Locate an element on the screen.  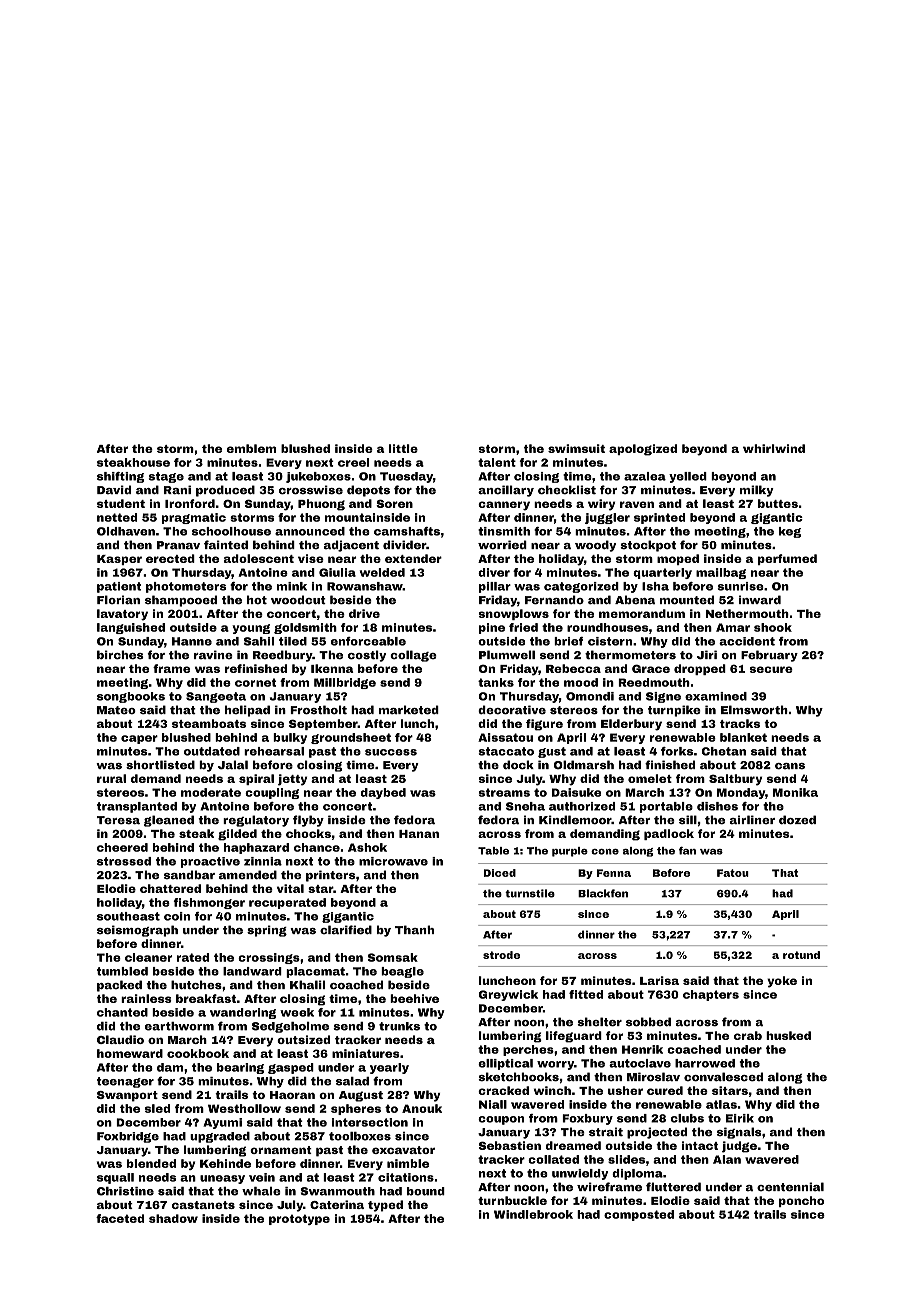
crab is located at coordinates (748, 1035).
